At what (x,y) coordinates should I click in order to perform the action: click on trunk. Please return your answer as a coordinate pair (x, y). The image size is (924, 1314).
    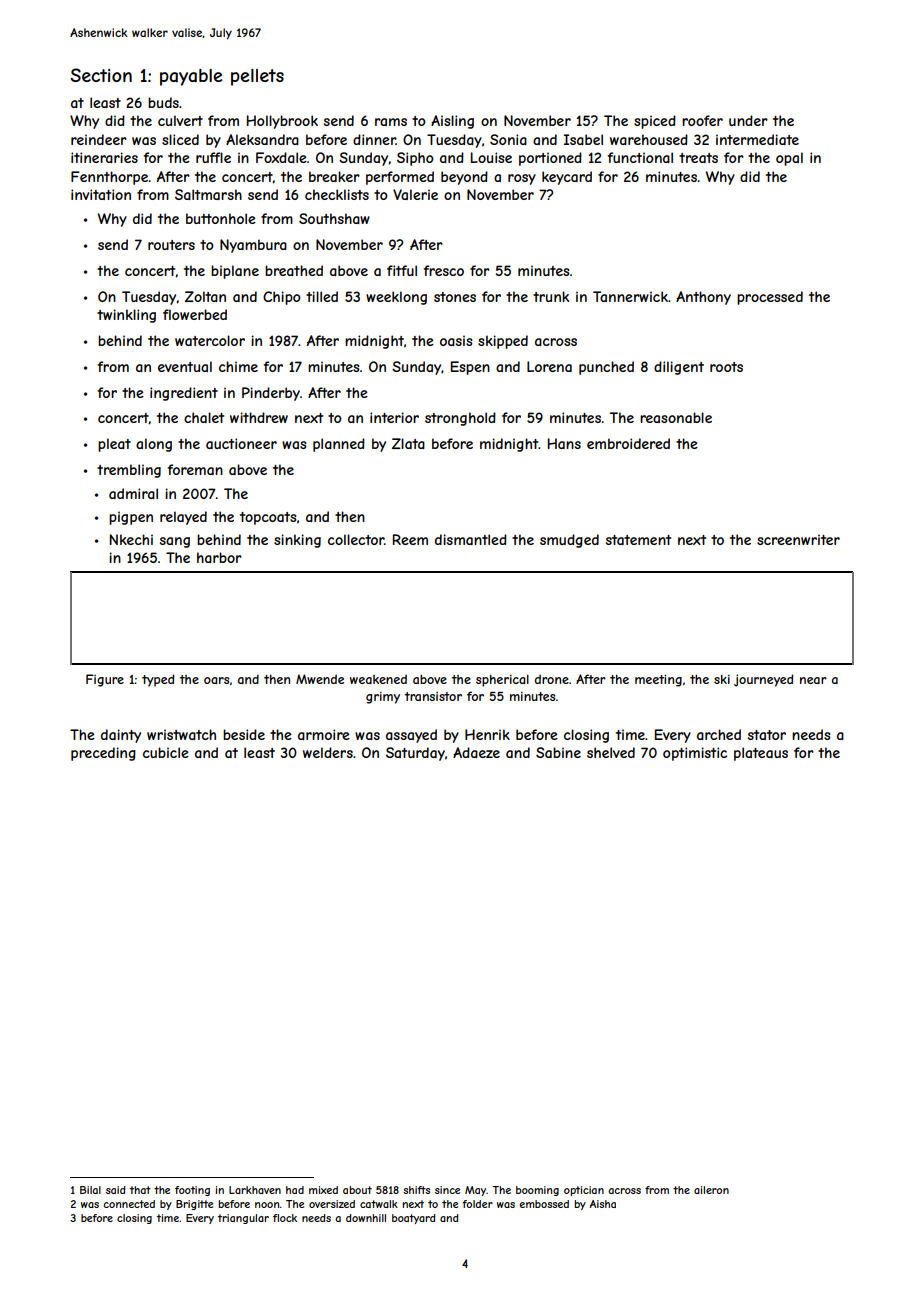
    Looking at the image, I should click on (551, 296).
